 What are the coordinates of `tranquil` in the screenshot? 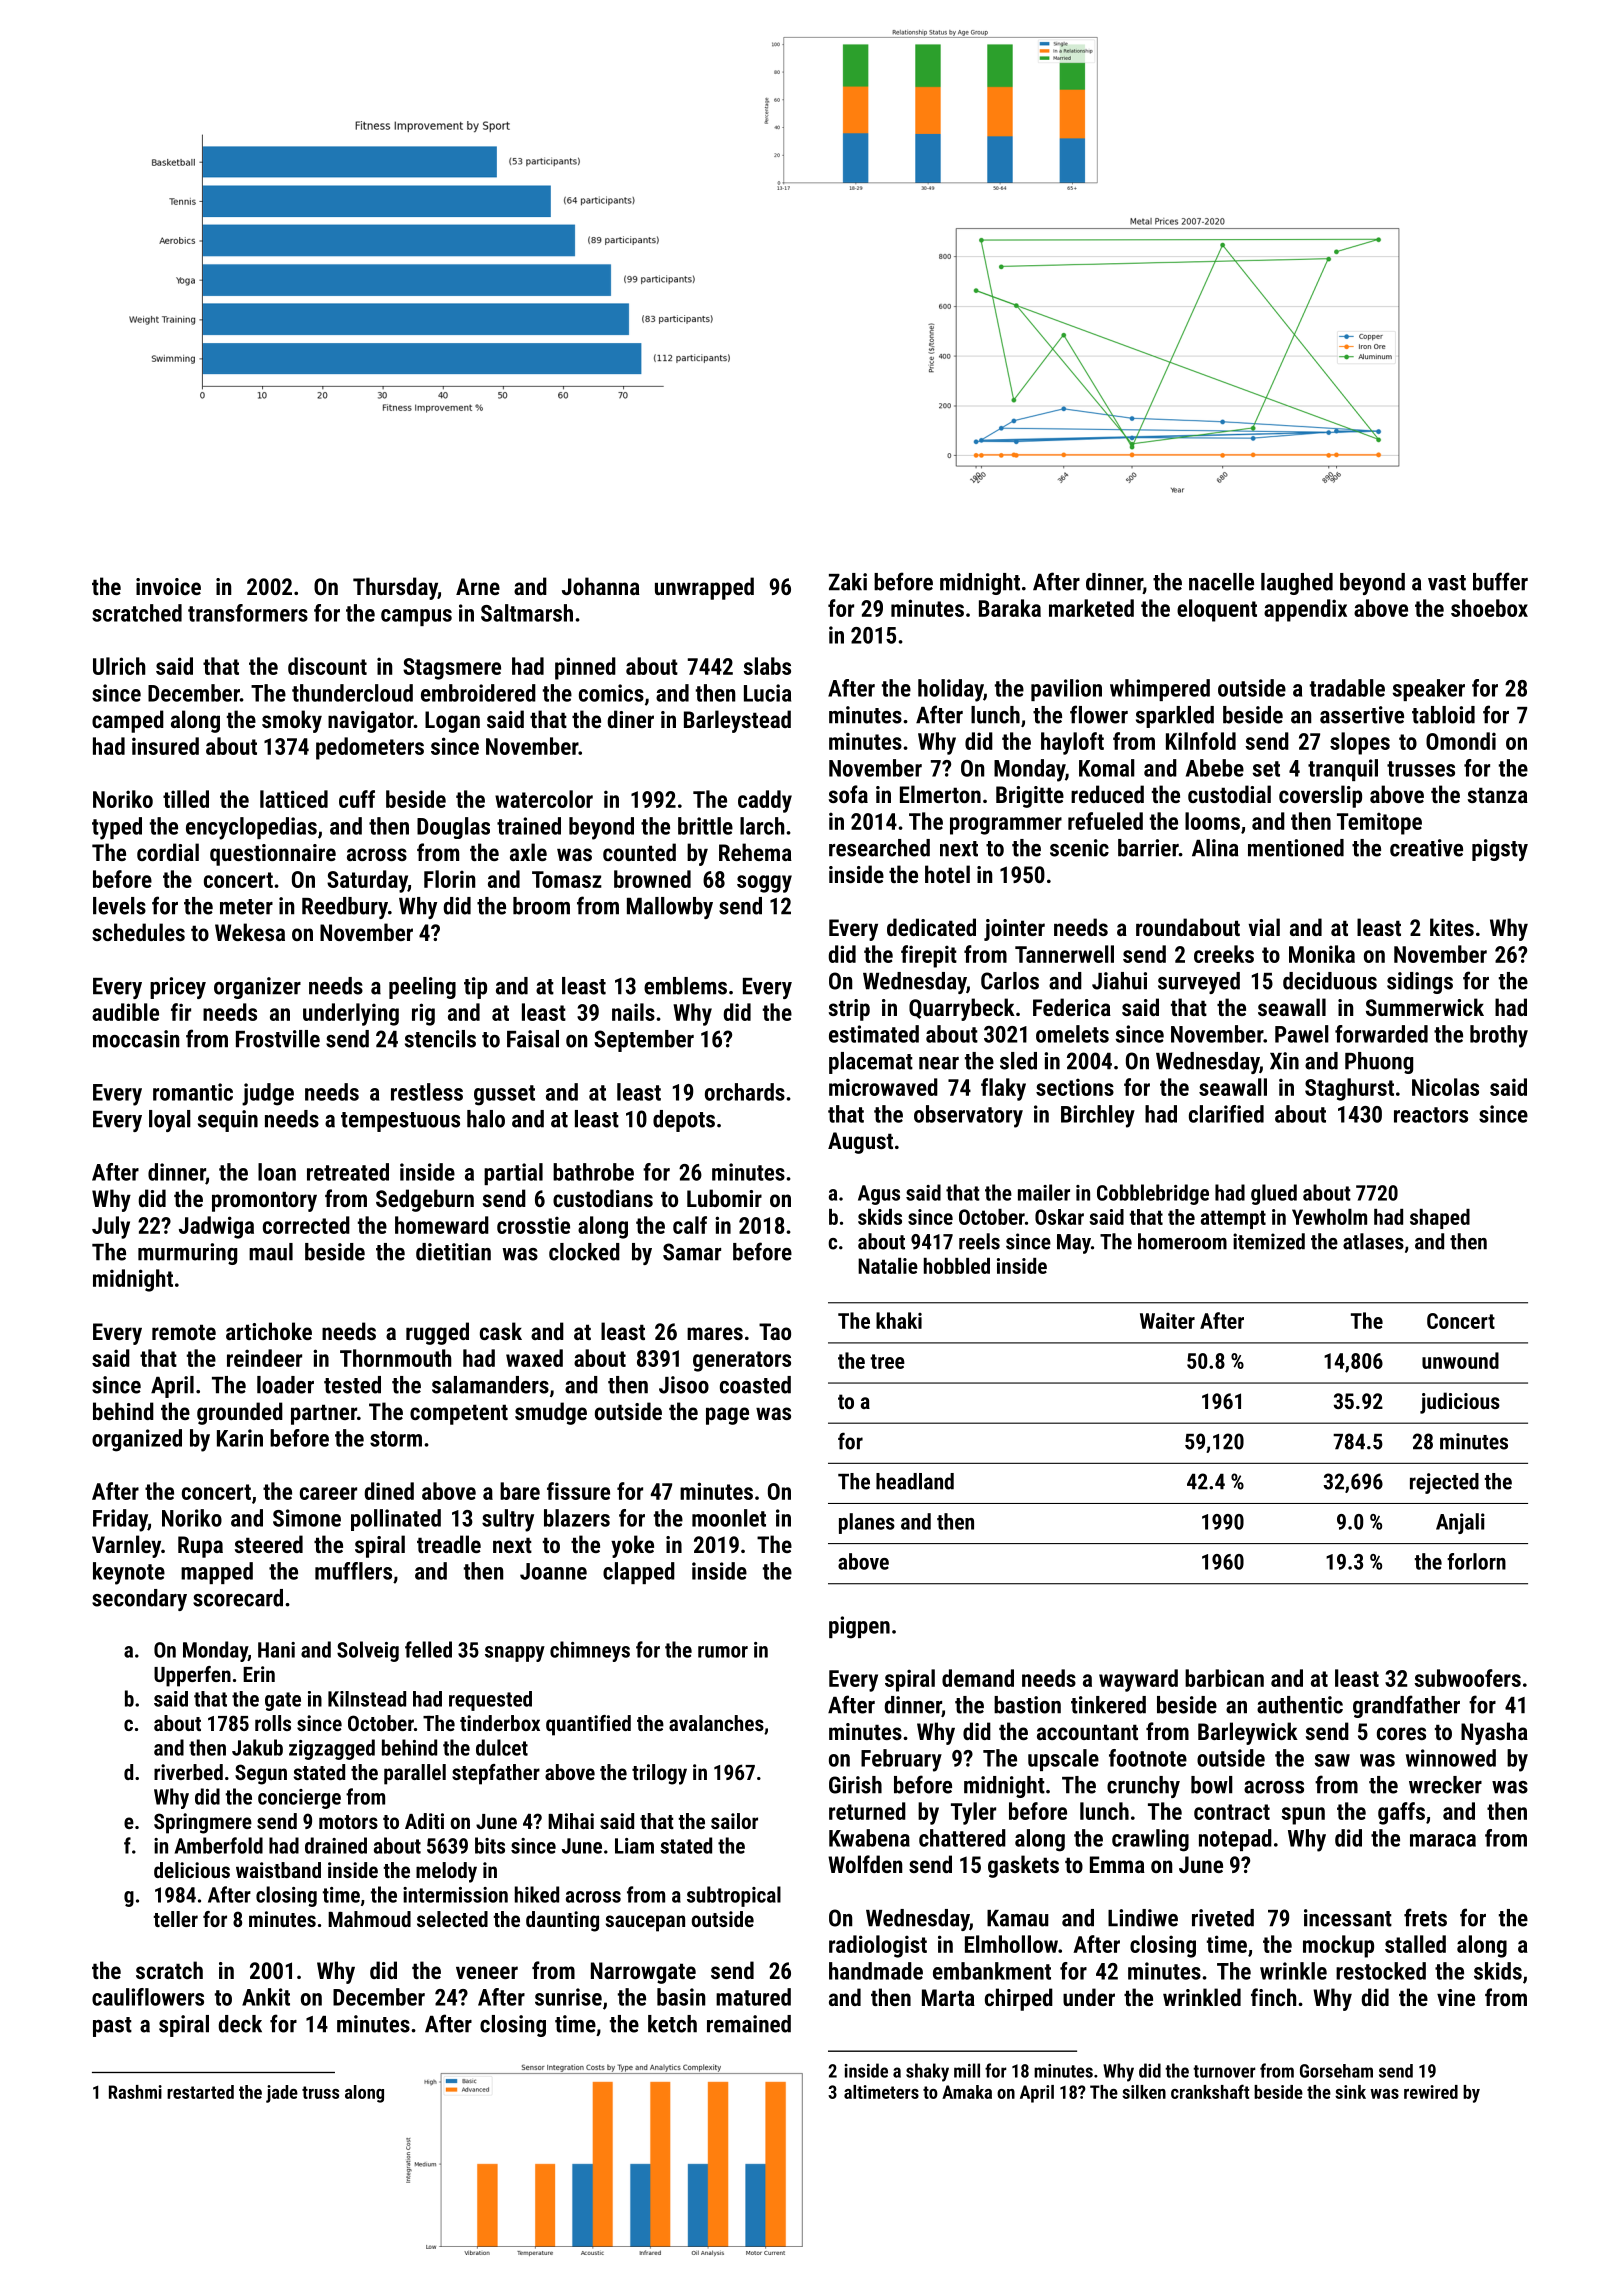 It's located at (1343, 770).
